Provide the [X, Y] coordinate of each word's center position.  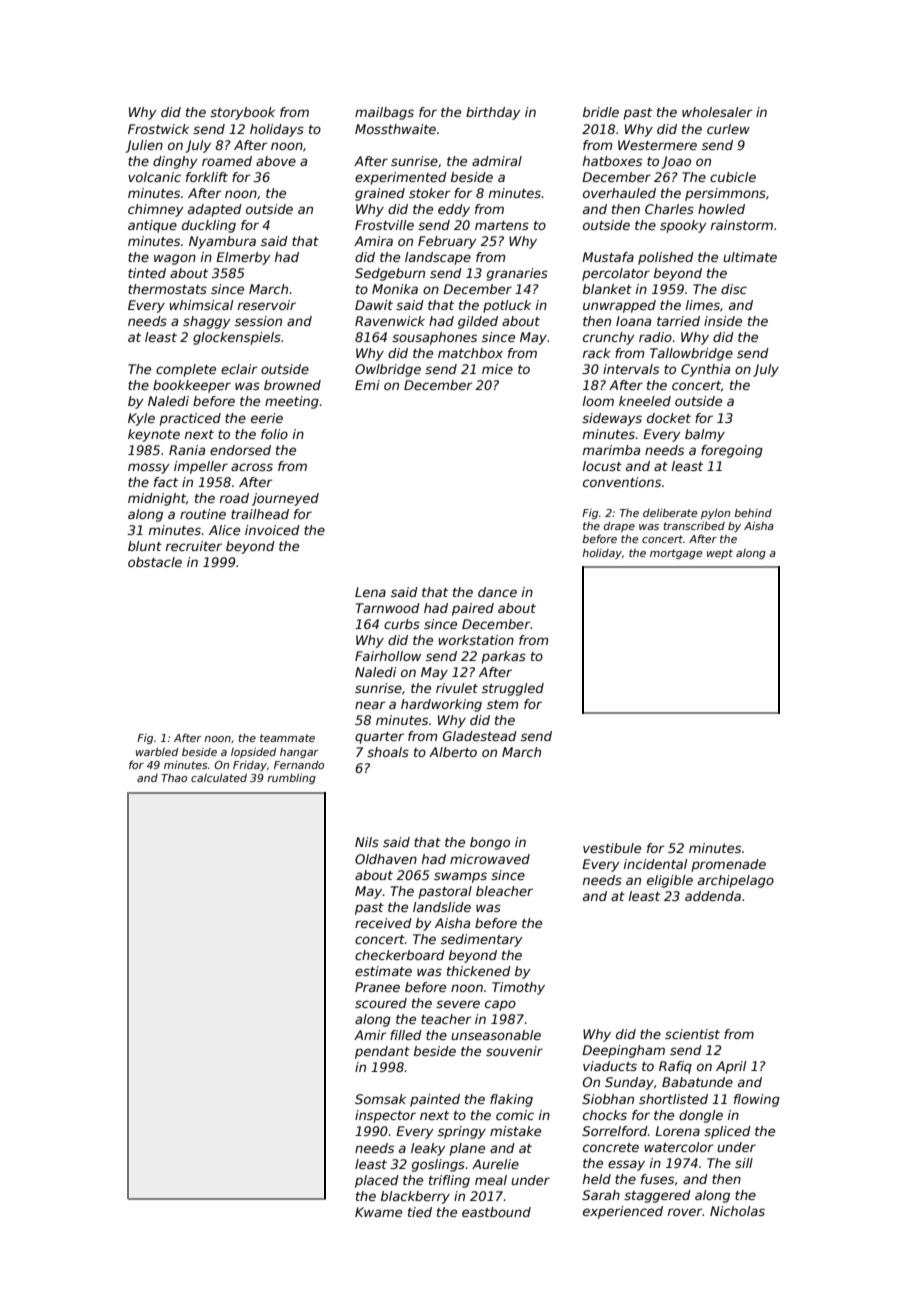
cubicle [733, 177]
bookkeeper [192, 386]
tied [420, 1212]
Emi [367, 385]
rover [685, 1212]
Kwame [378, 1212]
